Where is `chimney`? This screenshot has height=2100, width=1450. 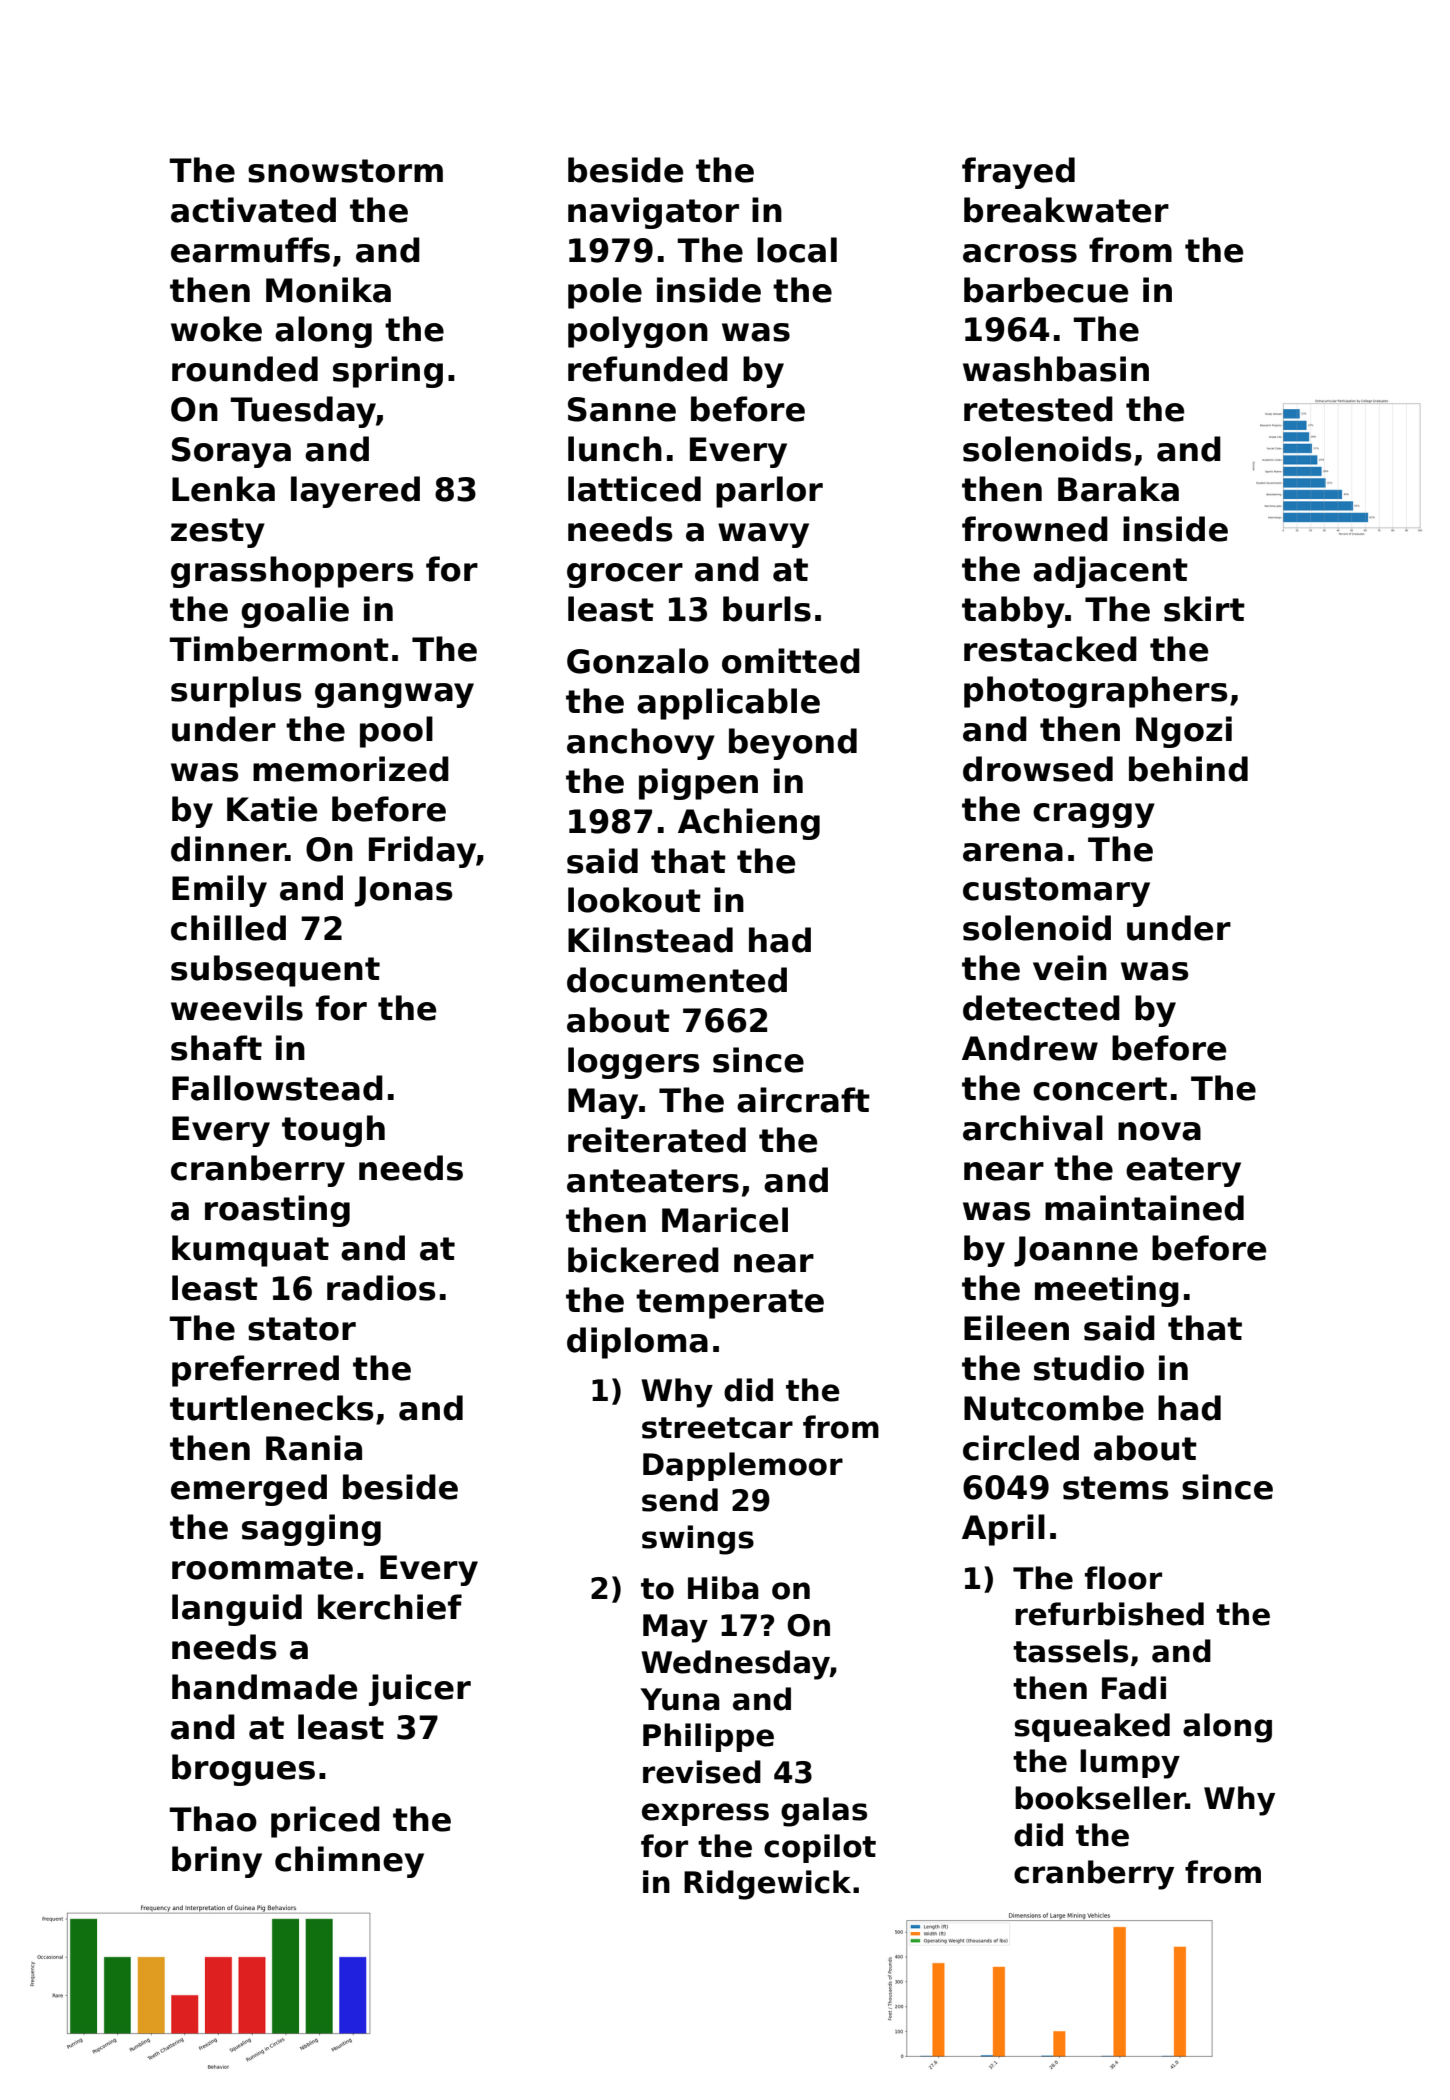 chimney is located at coordinates (349, 1862).
